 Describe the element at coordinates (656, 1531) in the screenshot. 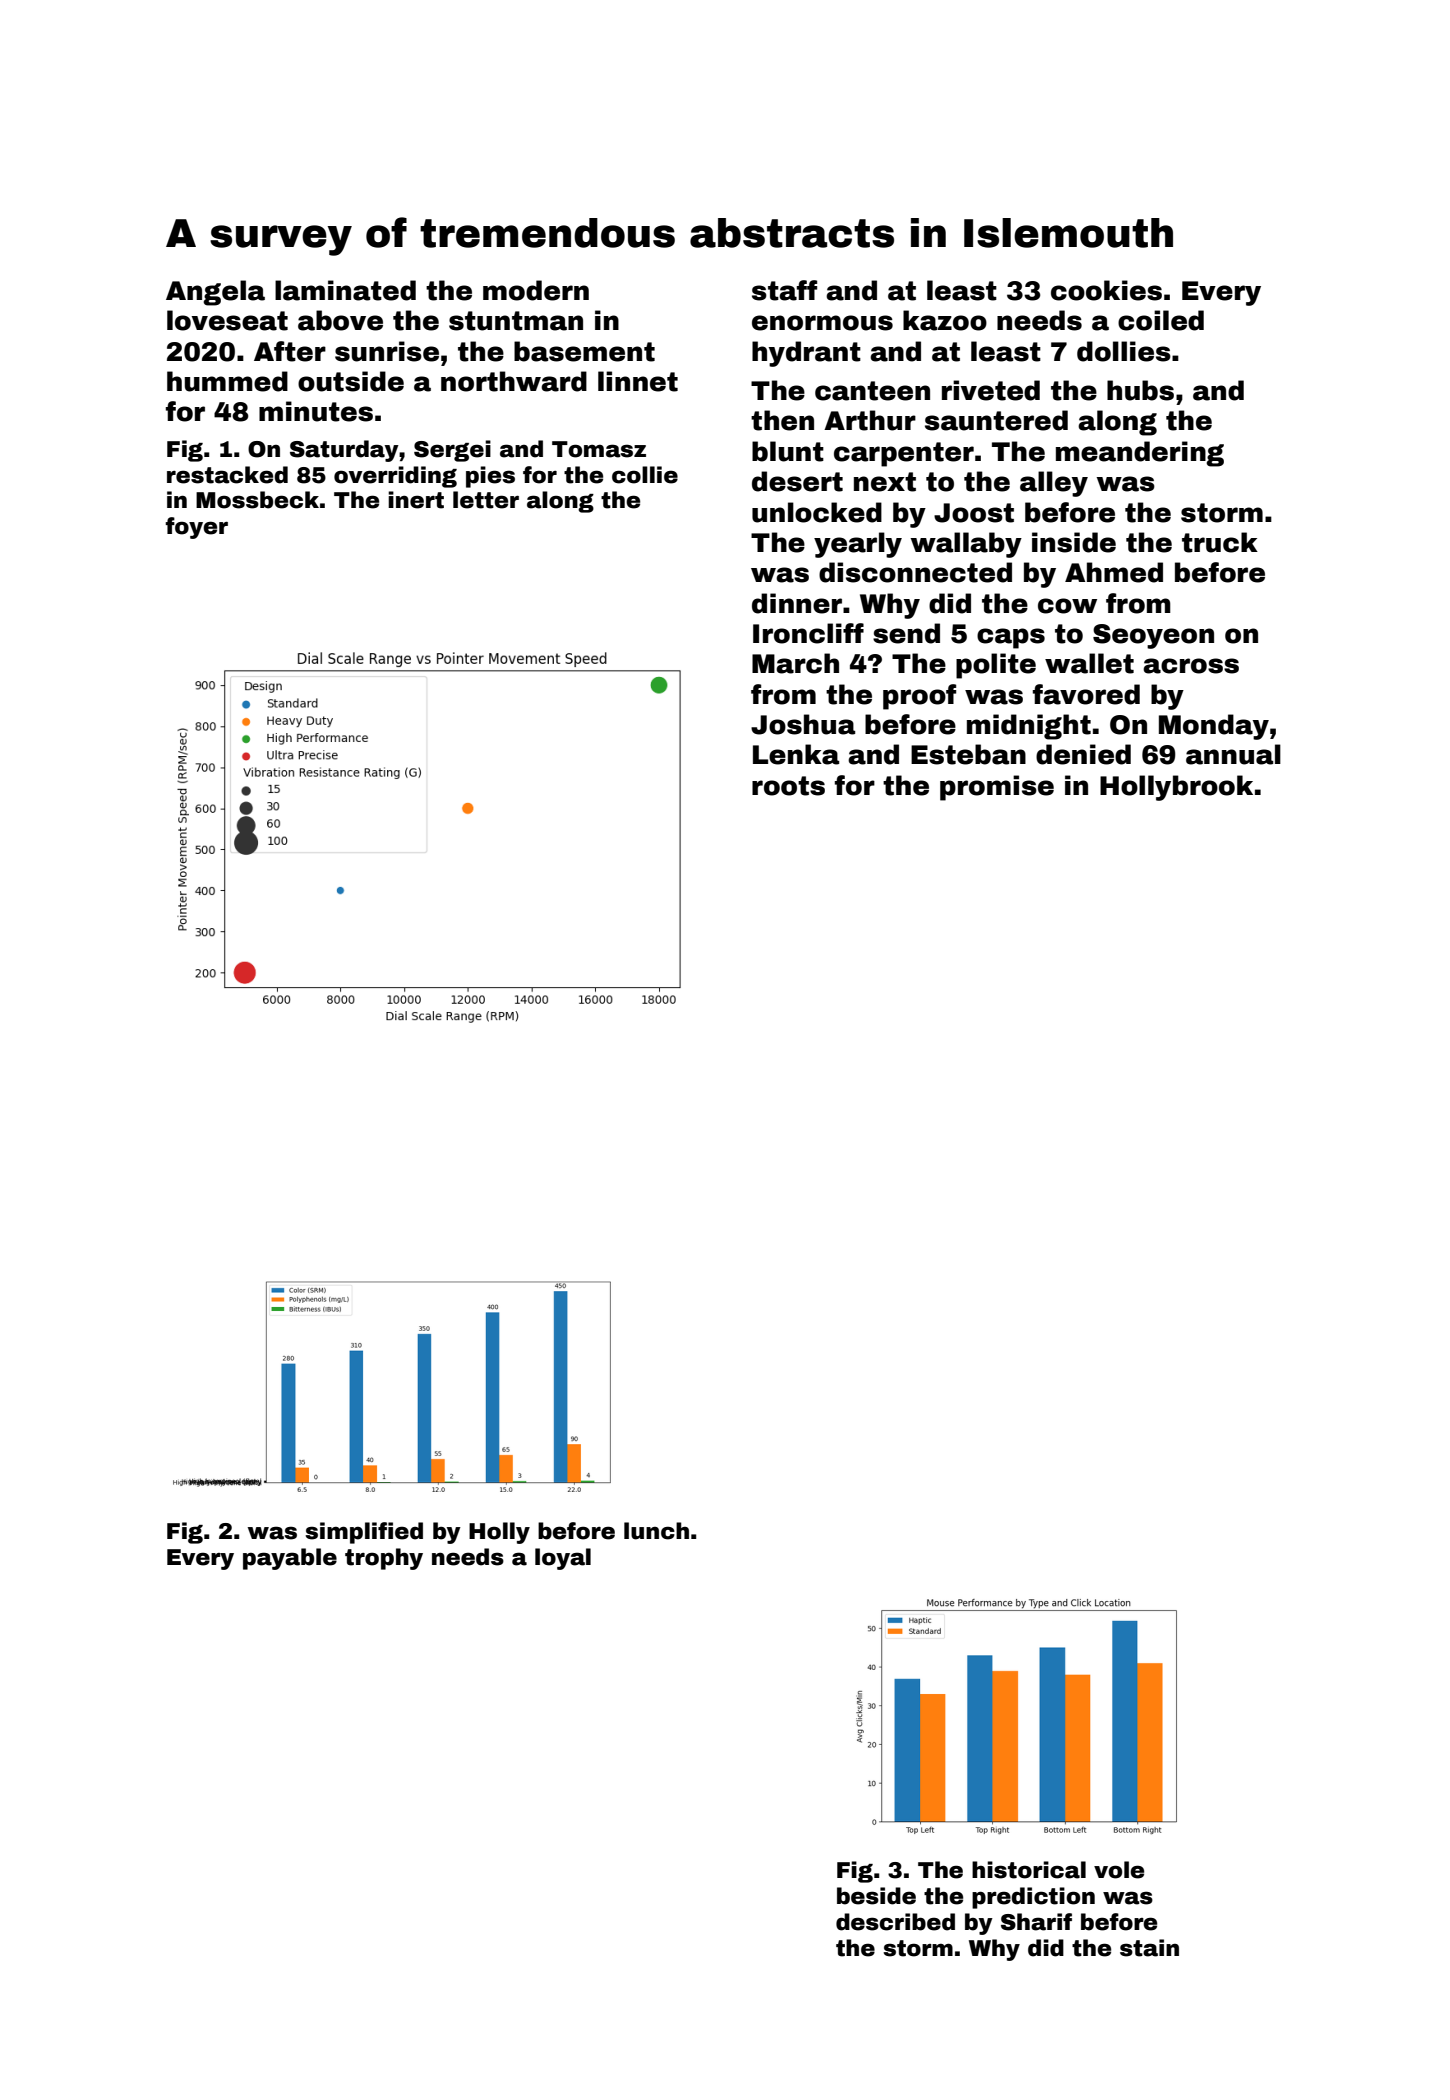

I see `lunch` at that location.
